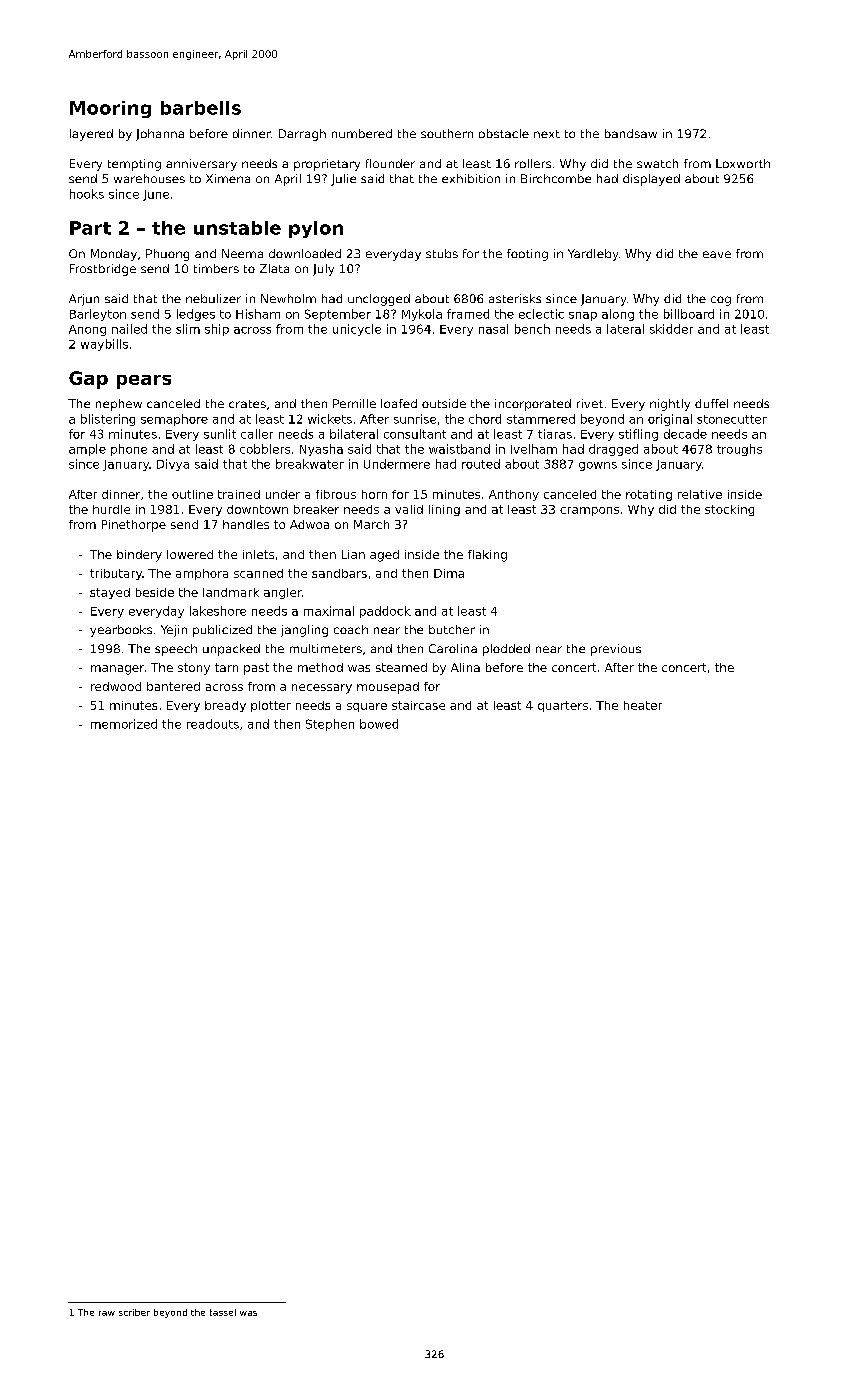  Describe the element at coordinates (87, 330) in the document. I see `Anong` at that location.
